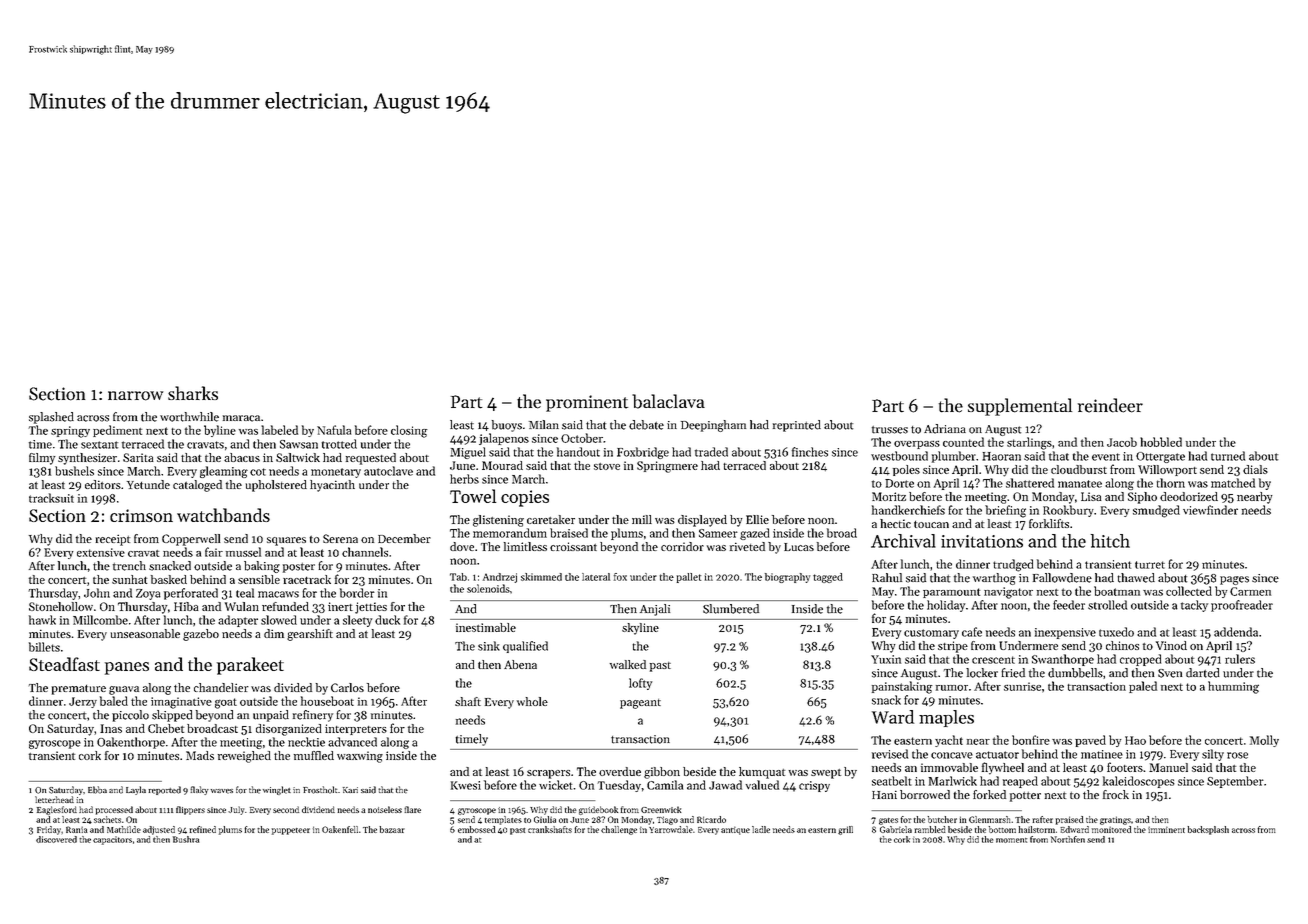 This screenshot has width=1308, height=924. I want to click on navigator, so click(1008, 593).
